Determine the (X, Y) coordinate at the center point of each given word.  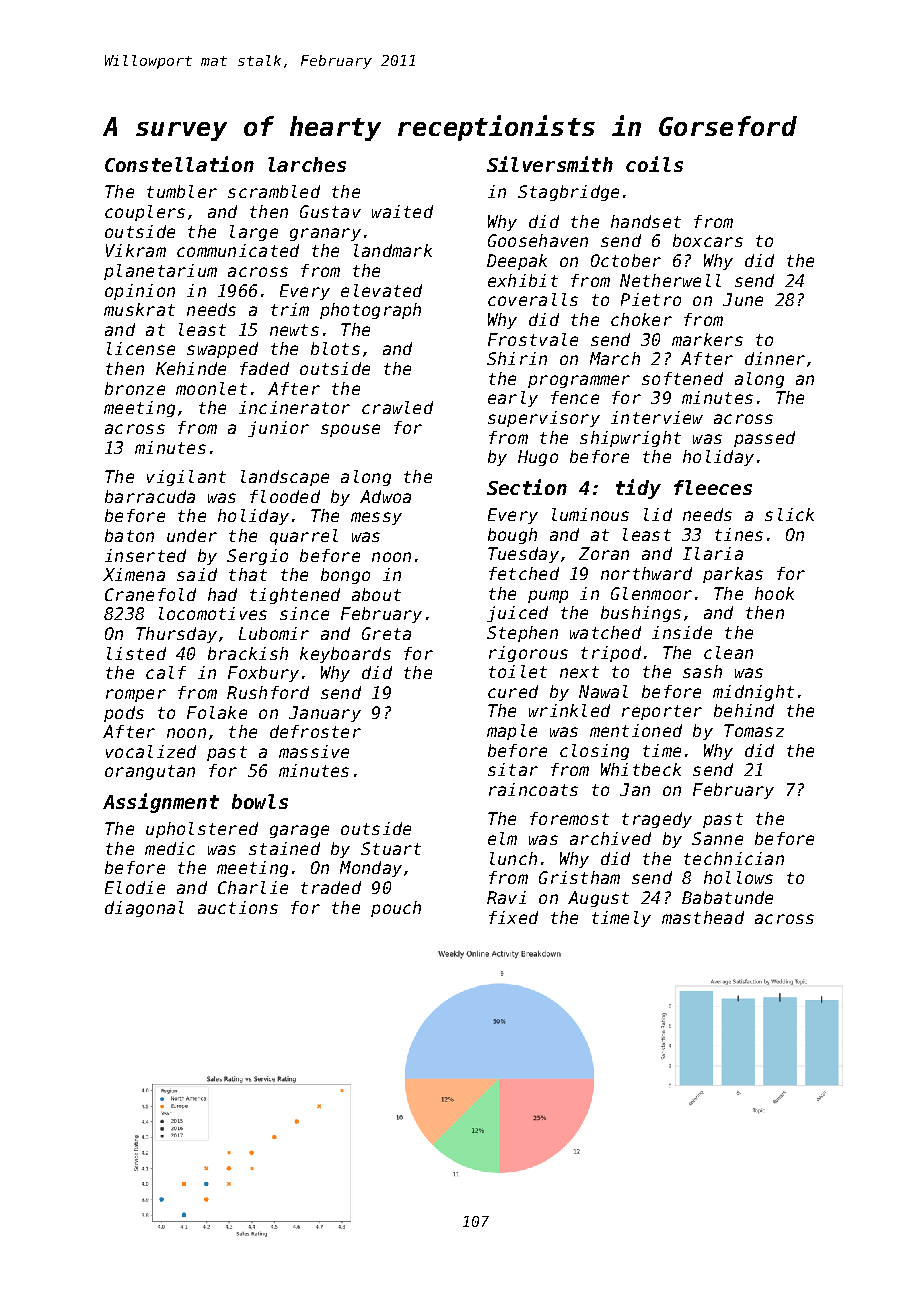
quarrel (304, 537)
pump (548, 596)
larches (307, 164)
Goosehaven (538, 240)
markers (707, 339)
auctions (238, 907)
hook (774, 593)
